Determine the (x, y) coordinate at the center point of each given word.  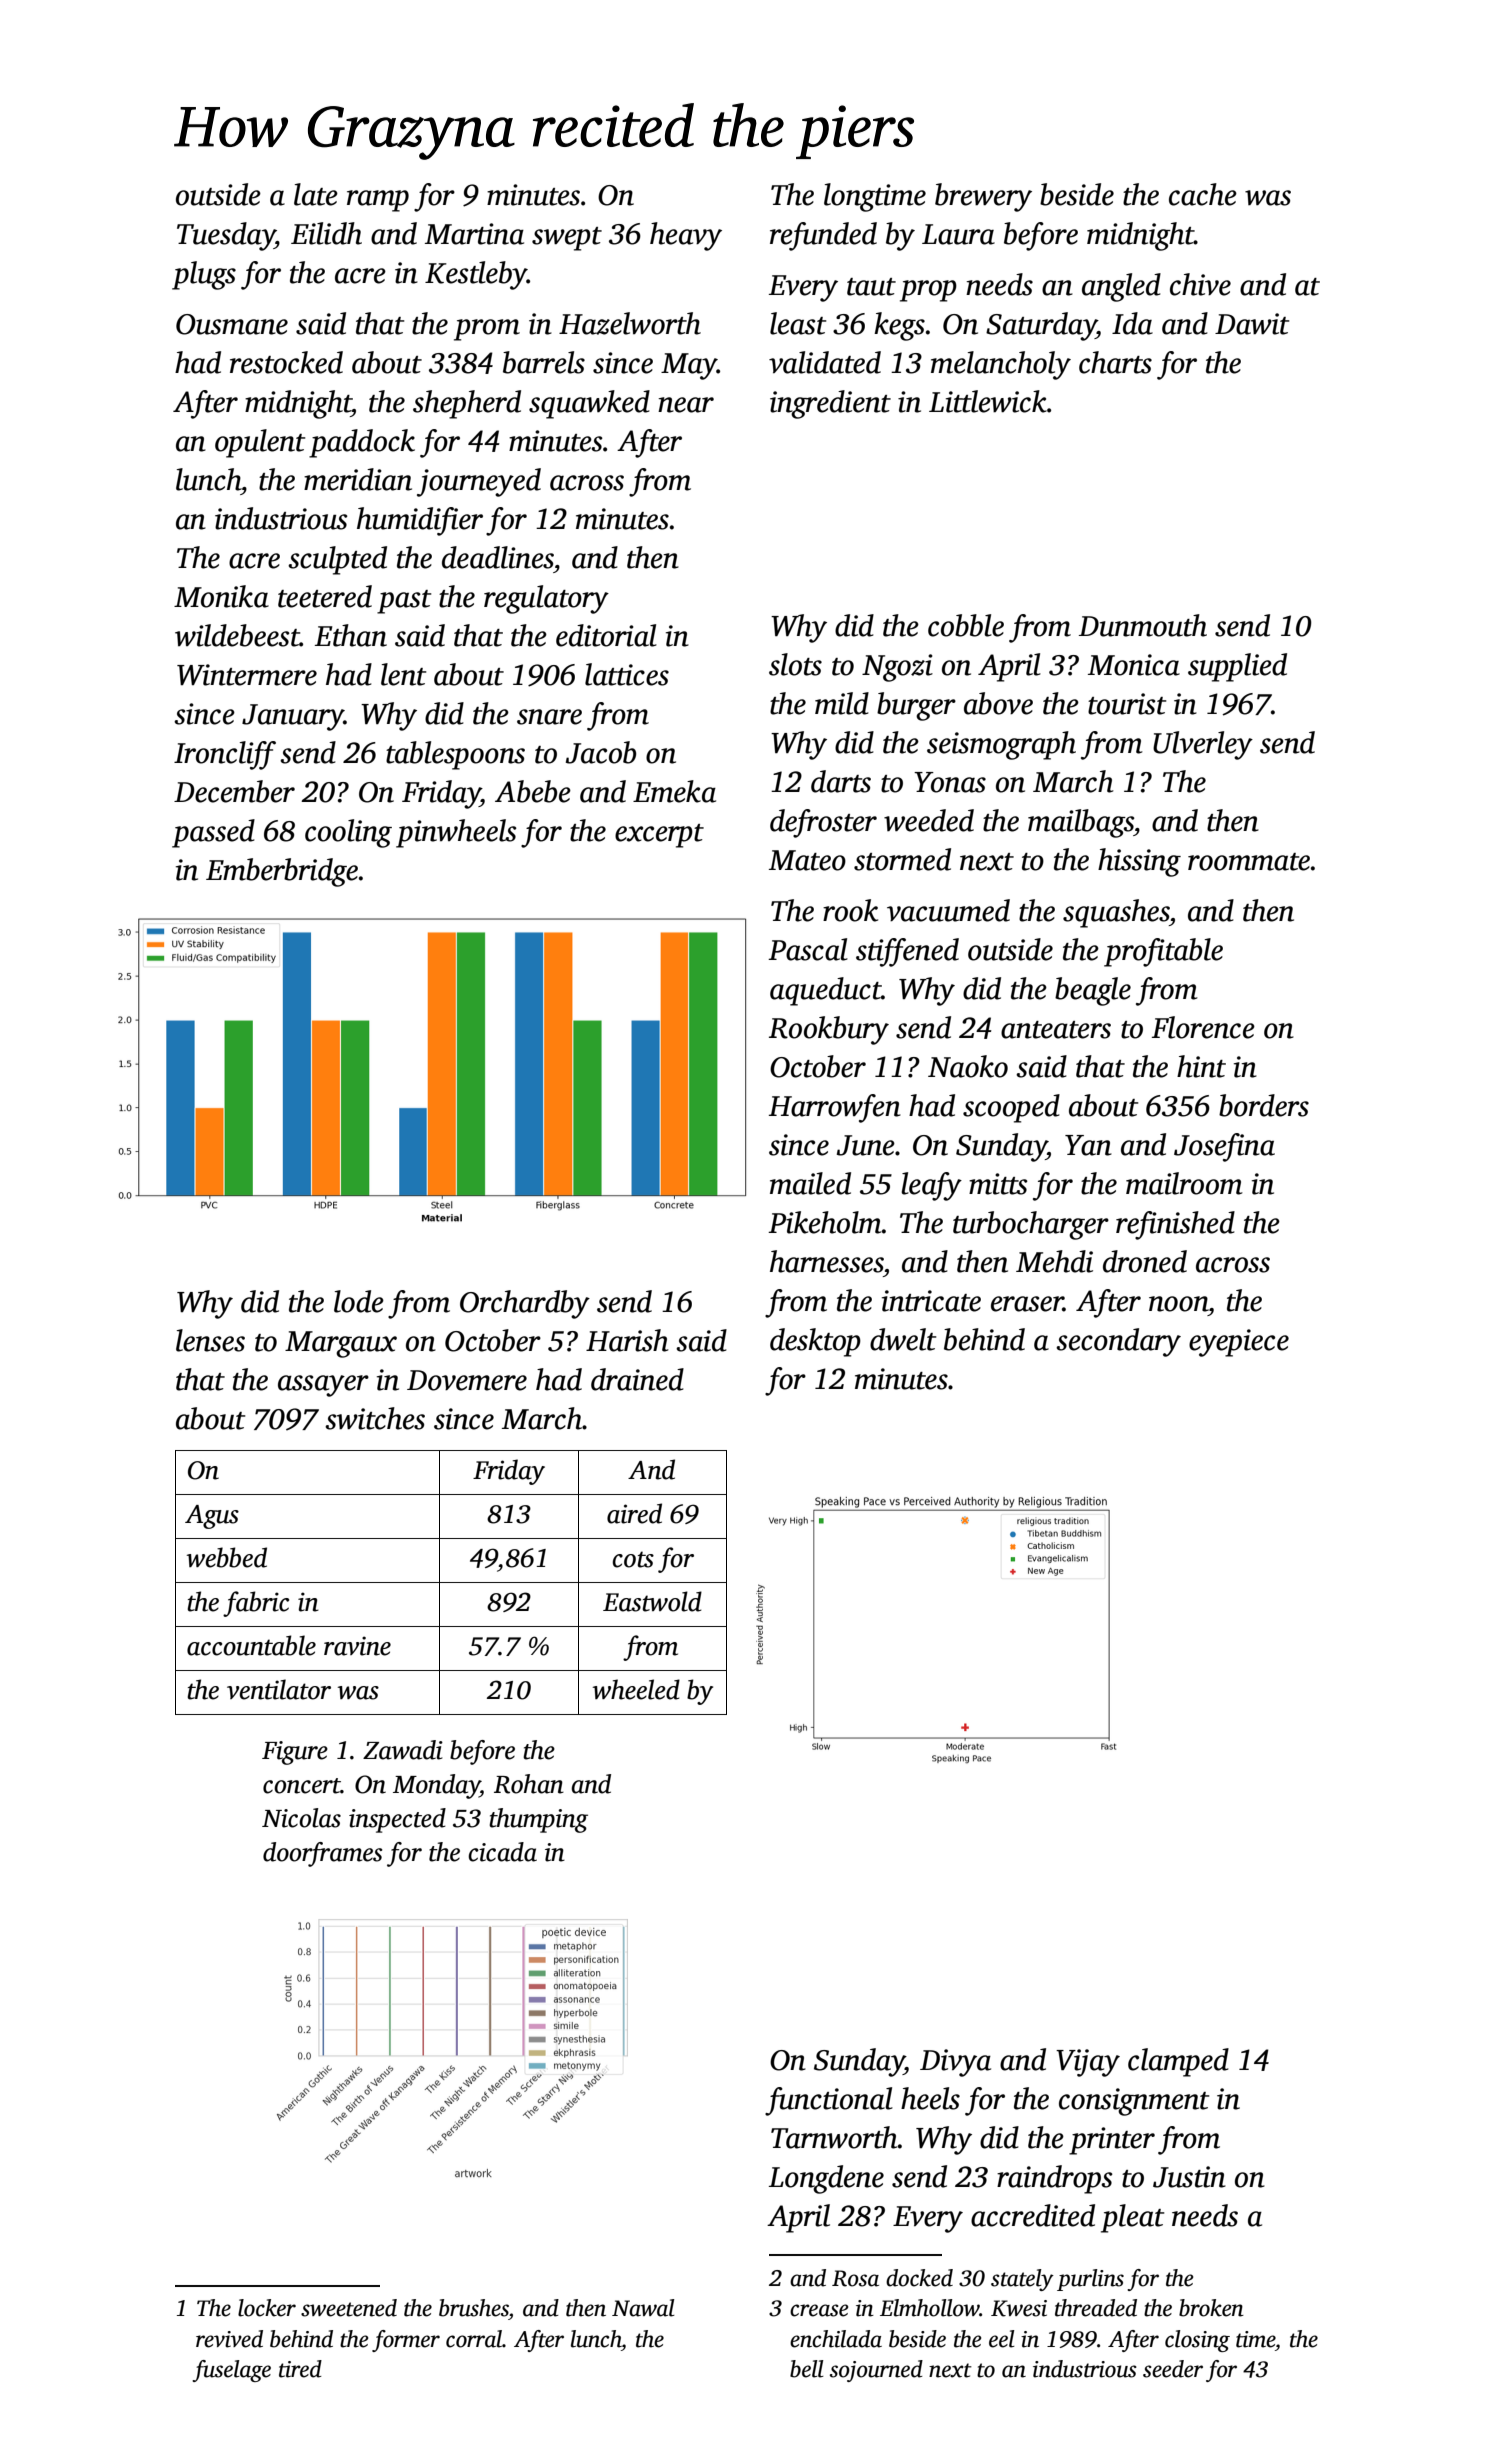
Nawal (643, 2308)
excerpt (659, 836)
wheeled (636, 1689)
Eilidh (326, 233)
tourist (1127, 704)
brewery (983, 197)
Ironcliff (225, 755)
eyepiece (1239, 1343)
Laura (958, 234)
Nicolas (301, 1818)
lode (359, 1301)
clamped (1178, 2062)
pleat (1132, 2218)
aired (634, 1513)
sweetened (349, 2308)
